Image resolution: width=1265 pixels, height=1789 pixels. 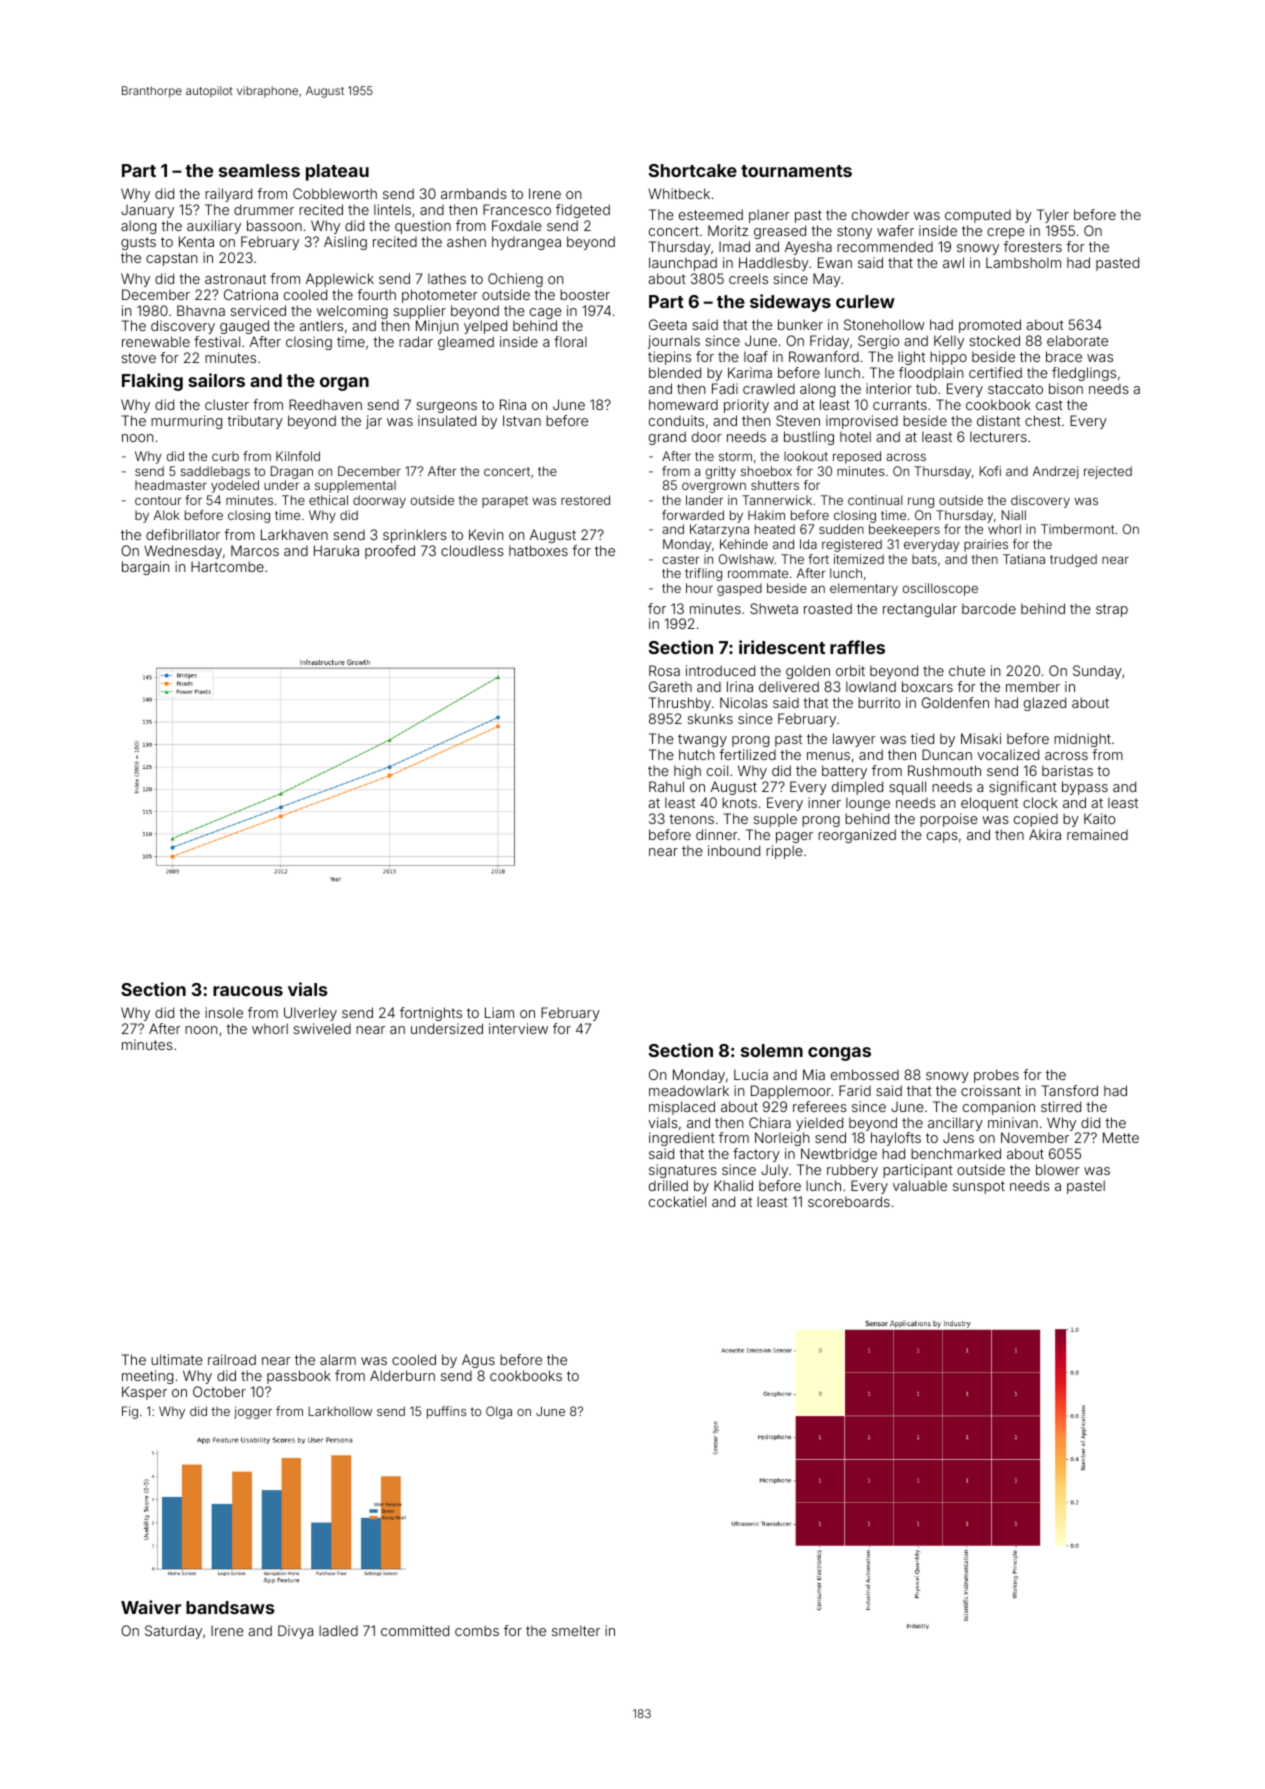 I want to click on hatboxes, so click(x=538, y=550).
